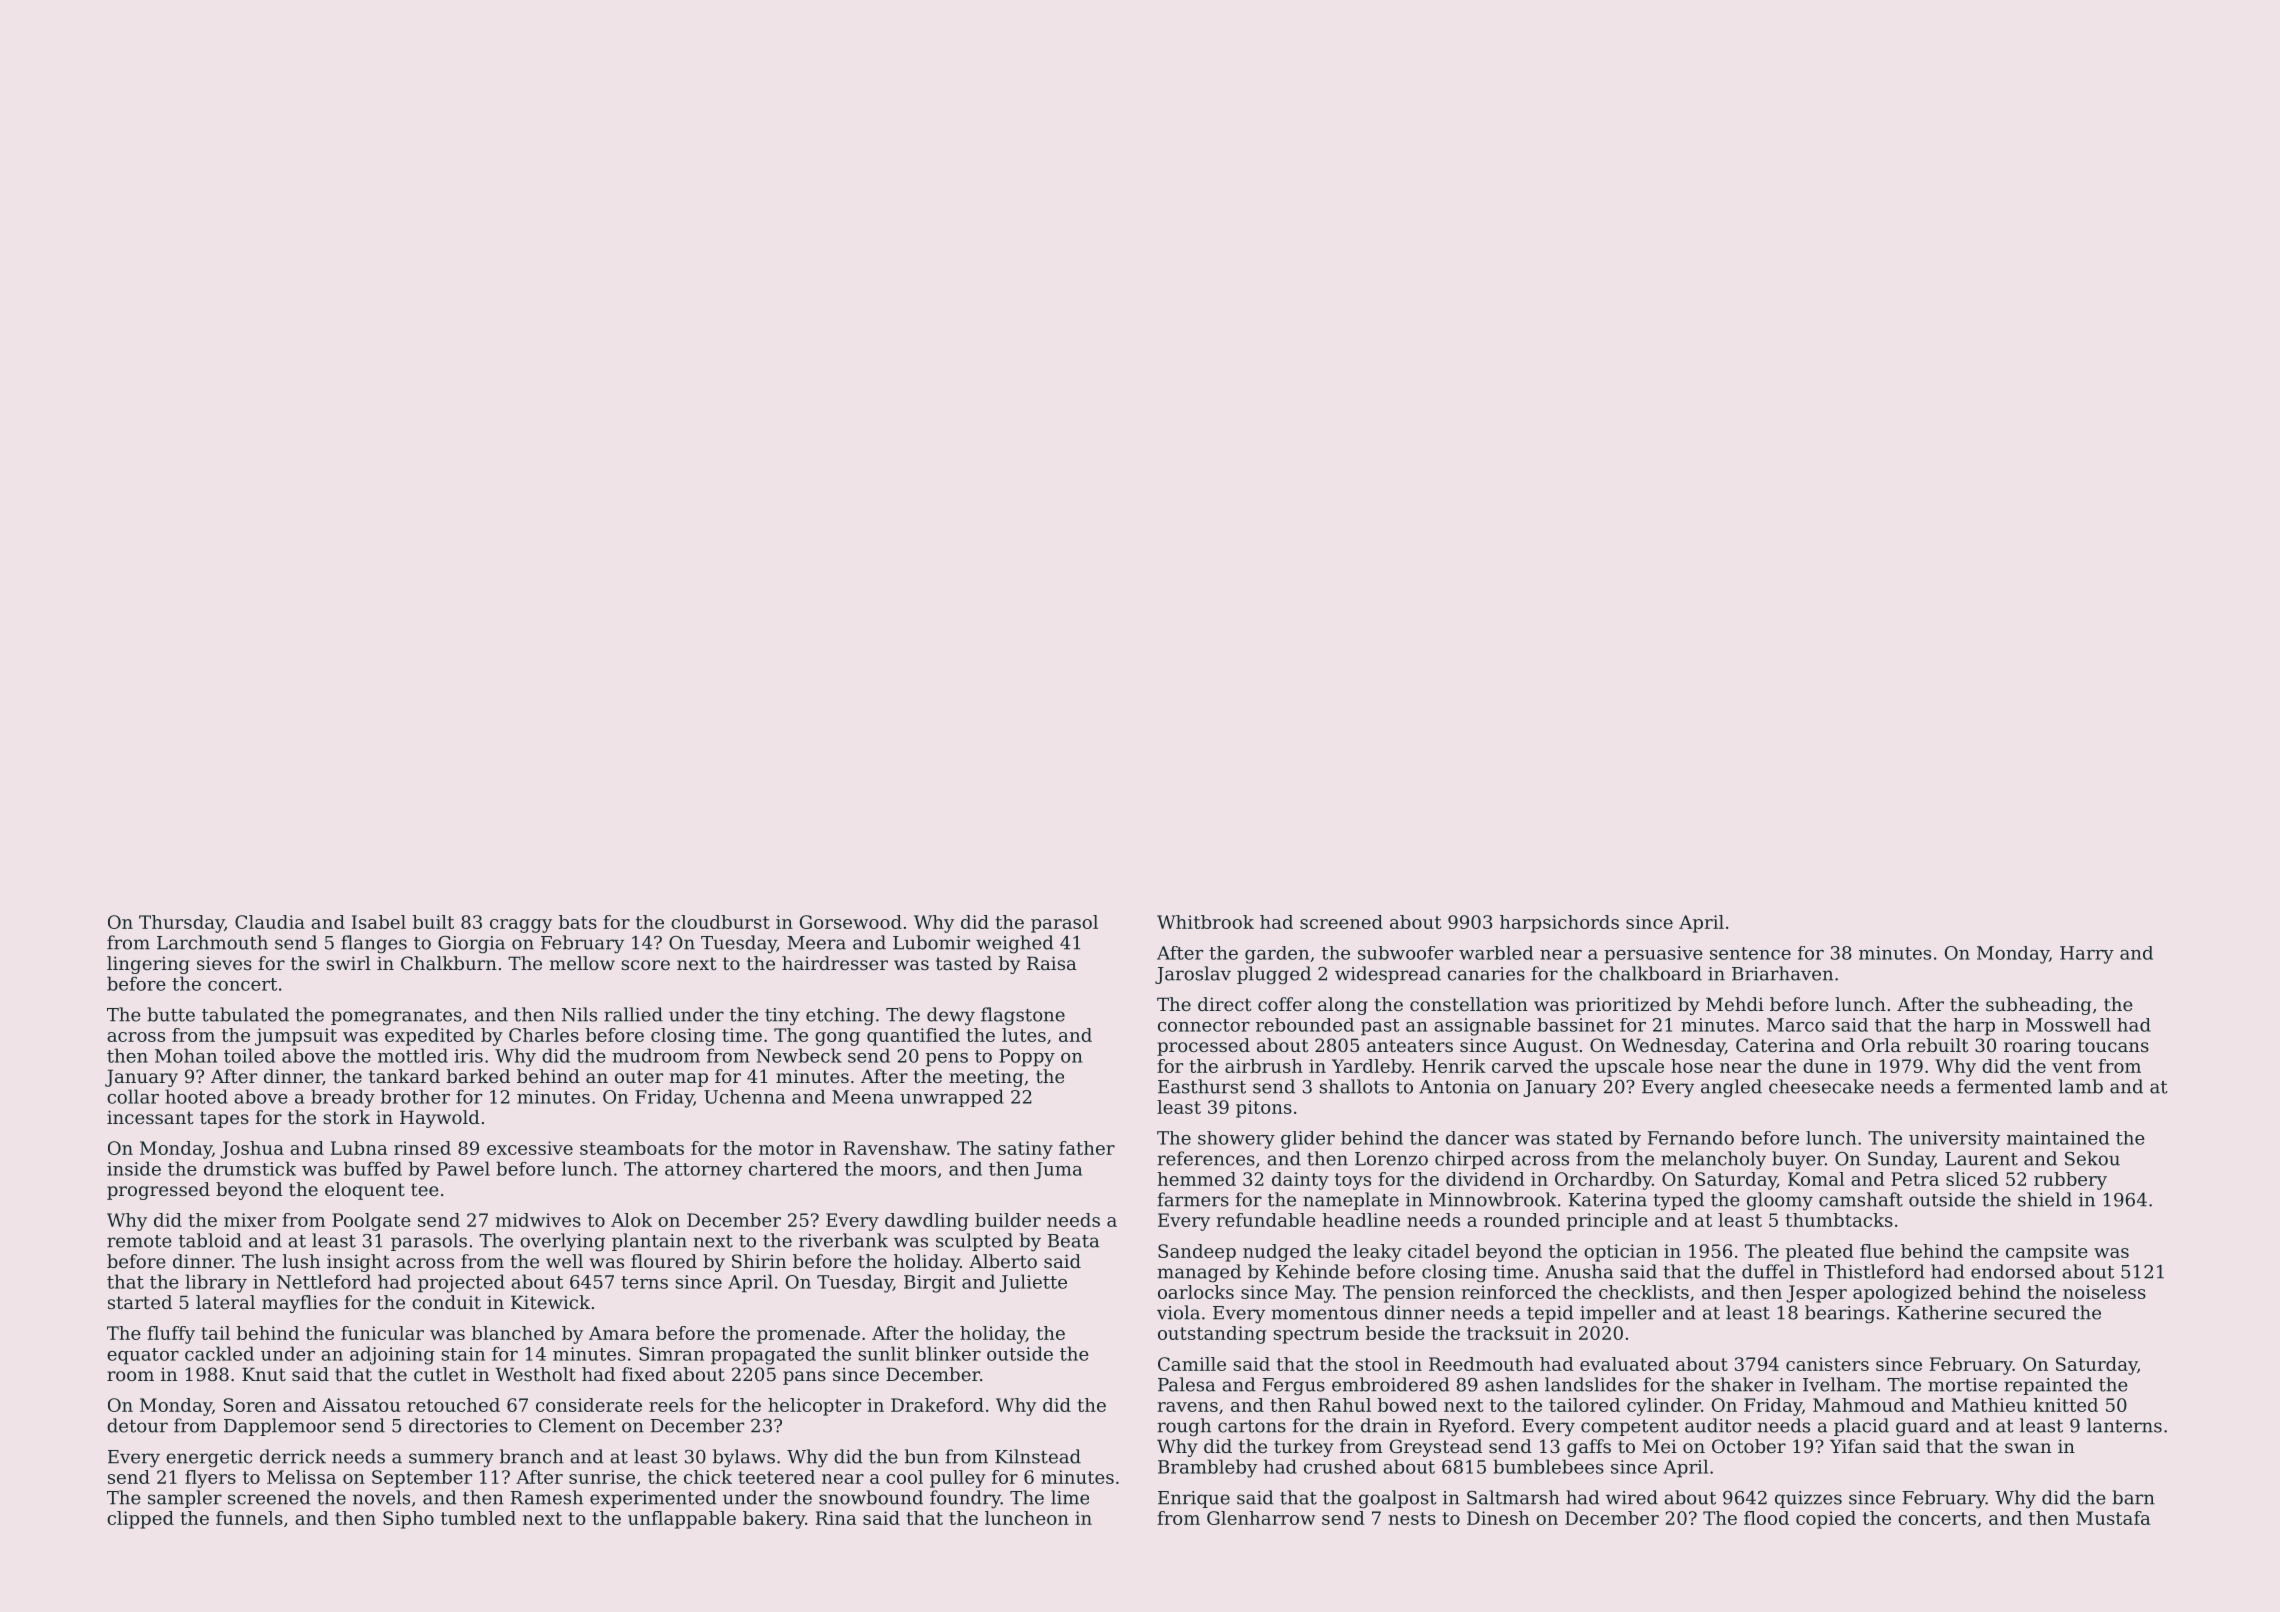  What do you see at coordinates (1798, 1160) in the screenshot?
I see `buyer` at bounding box center [1798, 1160].
